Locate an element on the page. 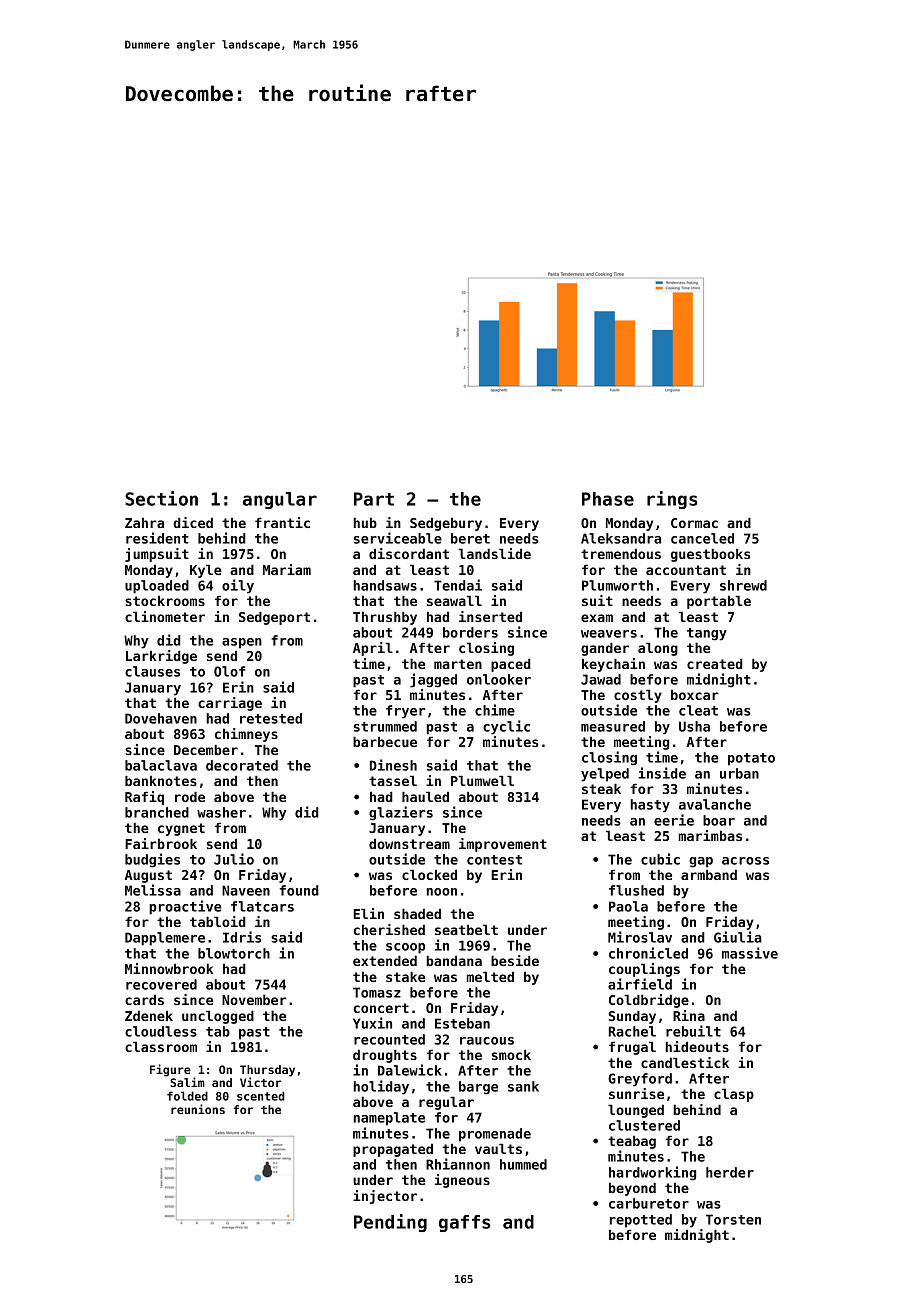  gaffs is located at coordinates (464, 1223).
